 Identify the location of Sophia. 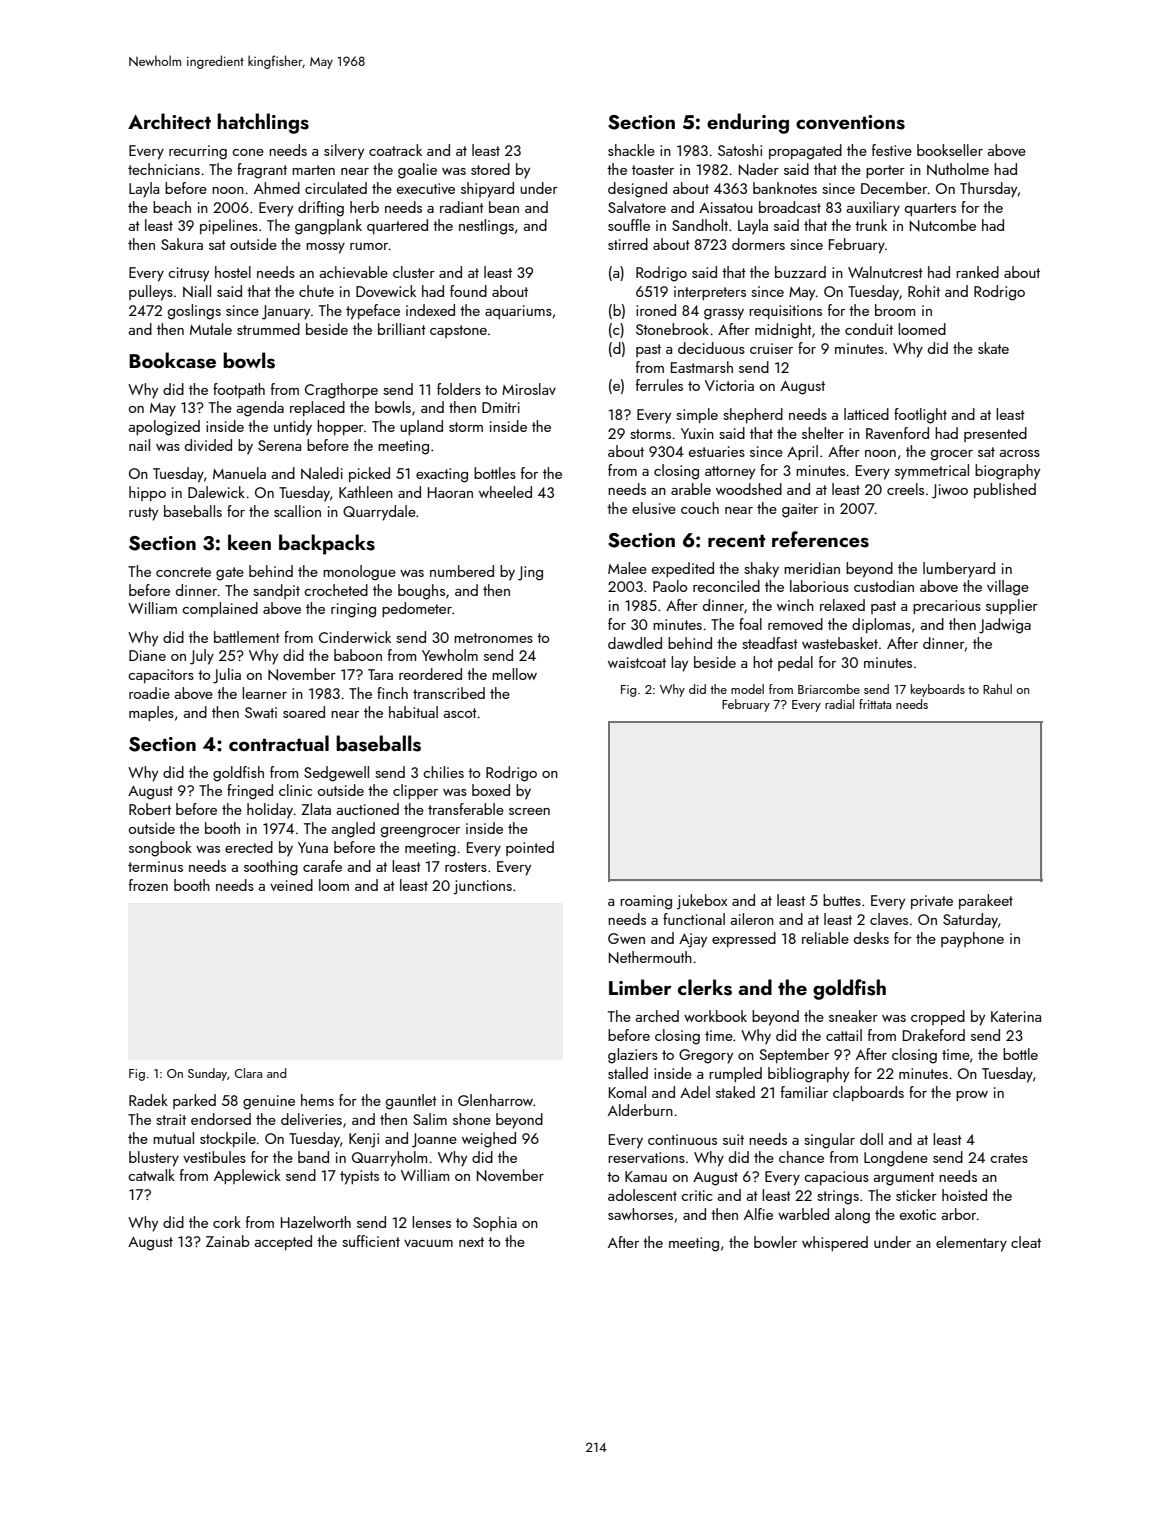
(495, 1223).
